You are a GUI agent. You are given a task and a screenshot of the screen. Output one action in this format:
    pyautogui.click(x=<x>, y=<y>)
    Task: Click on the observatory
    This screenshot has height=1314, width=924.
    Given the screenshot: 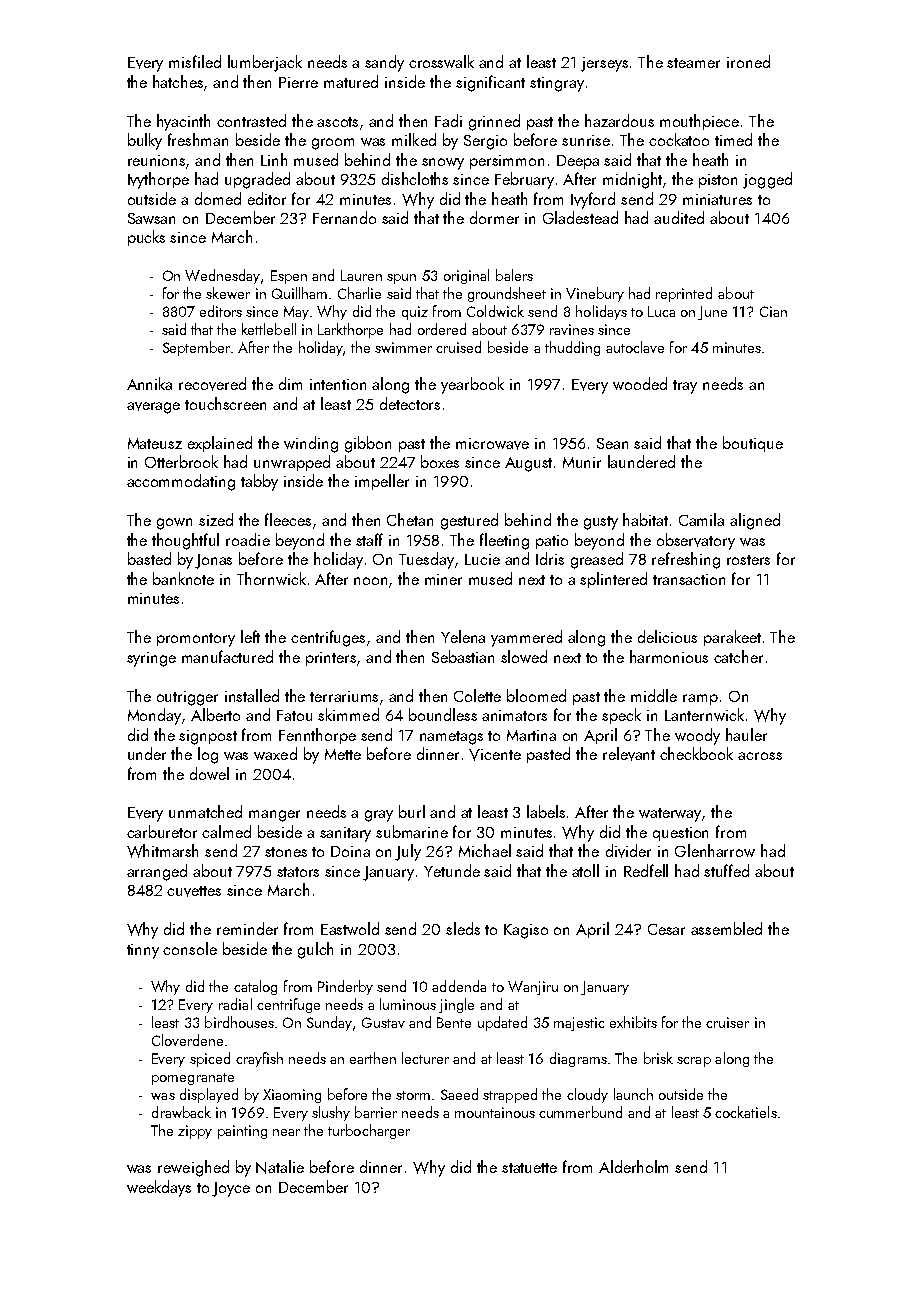 What is the action you would take?
    pyautogui.click(x=696, y=541)
